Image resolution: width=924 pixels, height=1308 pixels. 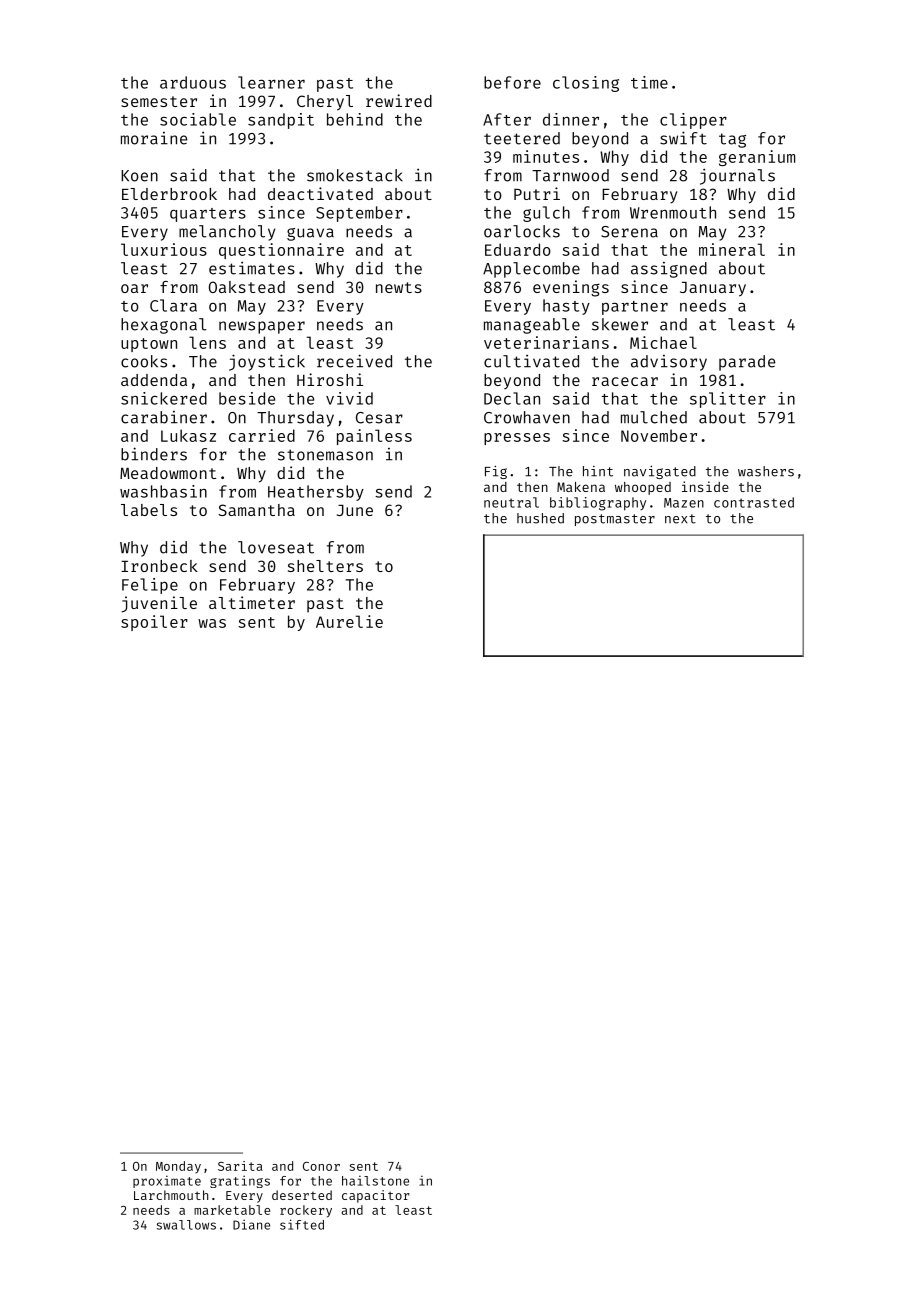 I want to click on snickered, so click(x=164, y=398).
